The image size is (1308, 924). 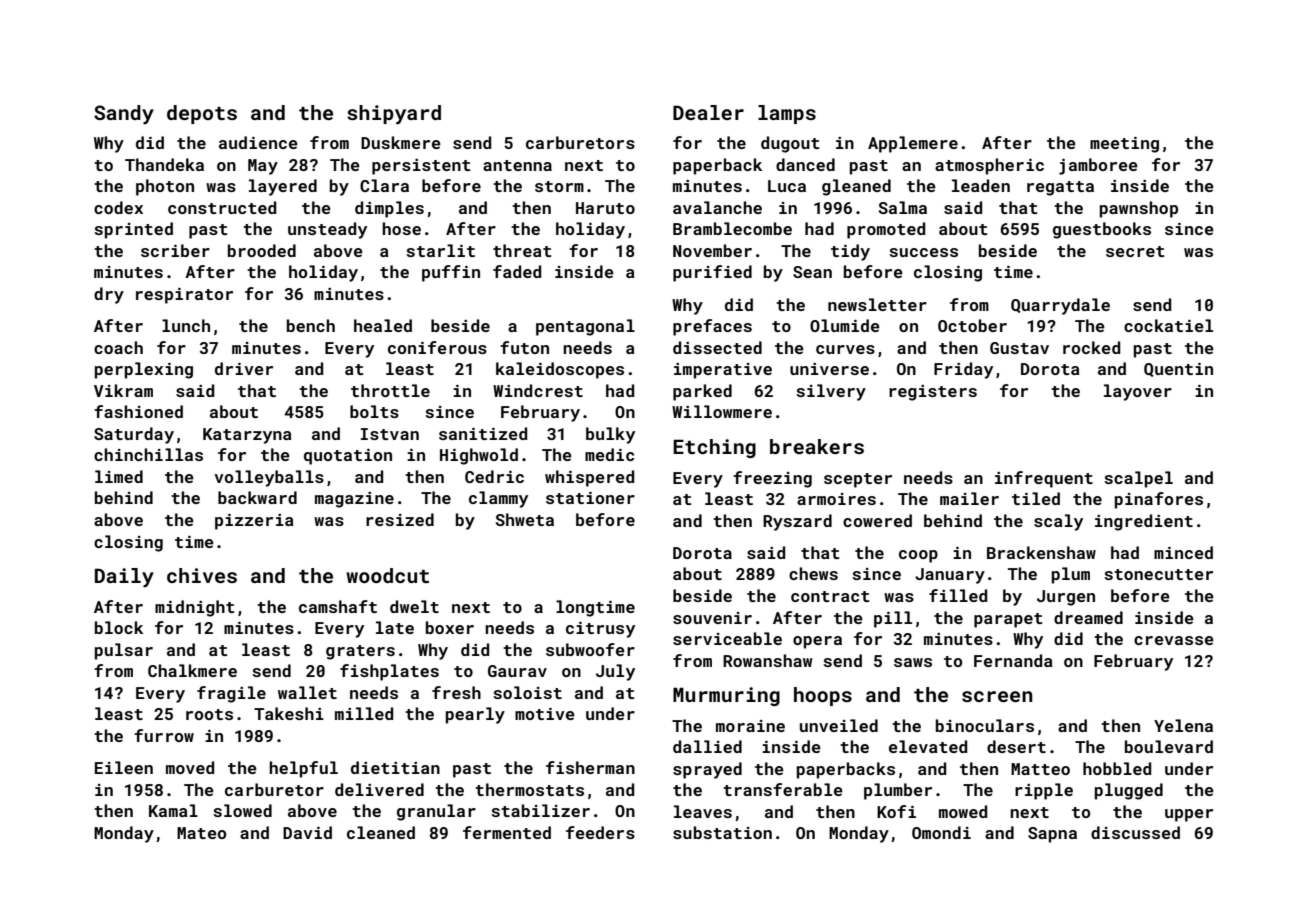 What do you see at coordinates (517, 271) in the screenshot?
I see `faded` at bounding box center [517, 271].
